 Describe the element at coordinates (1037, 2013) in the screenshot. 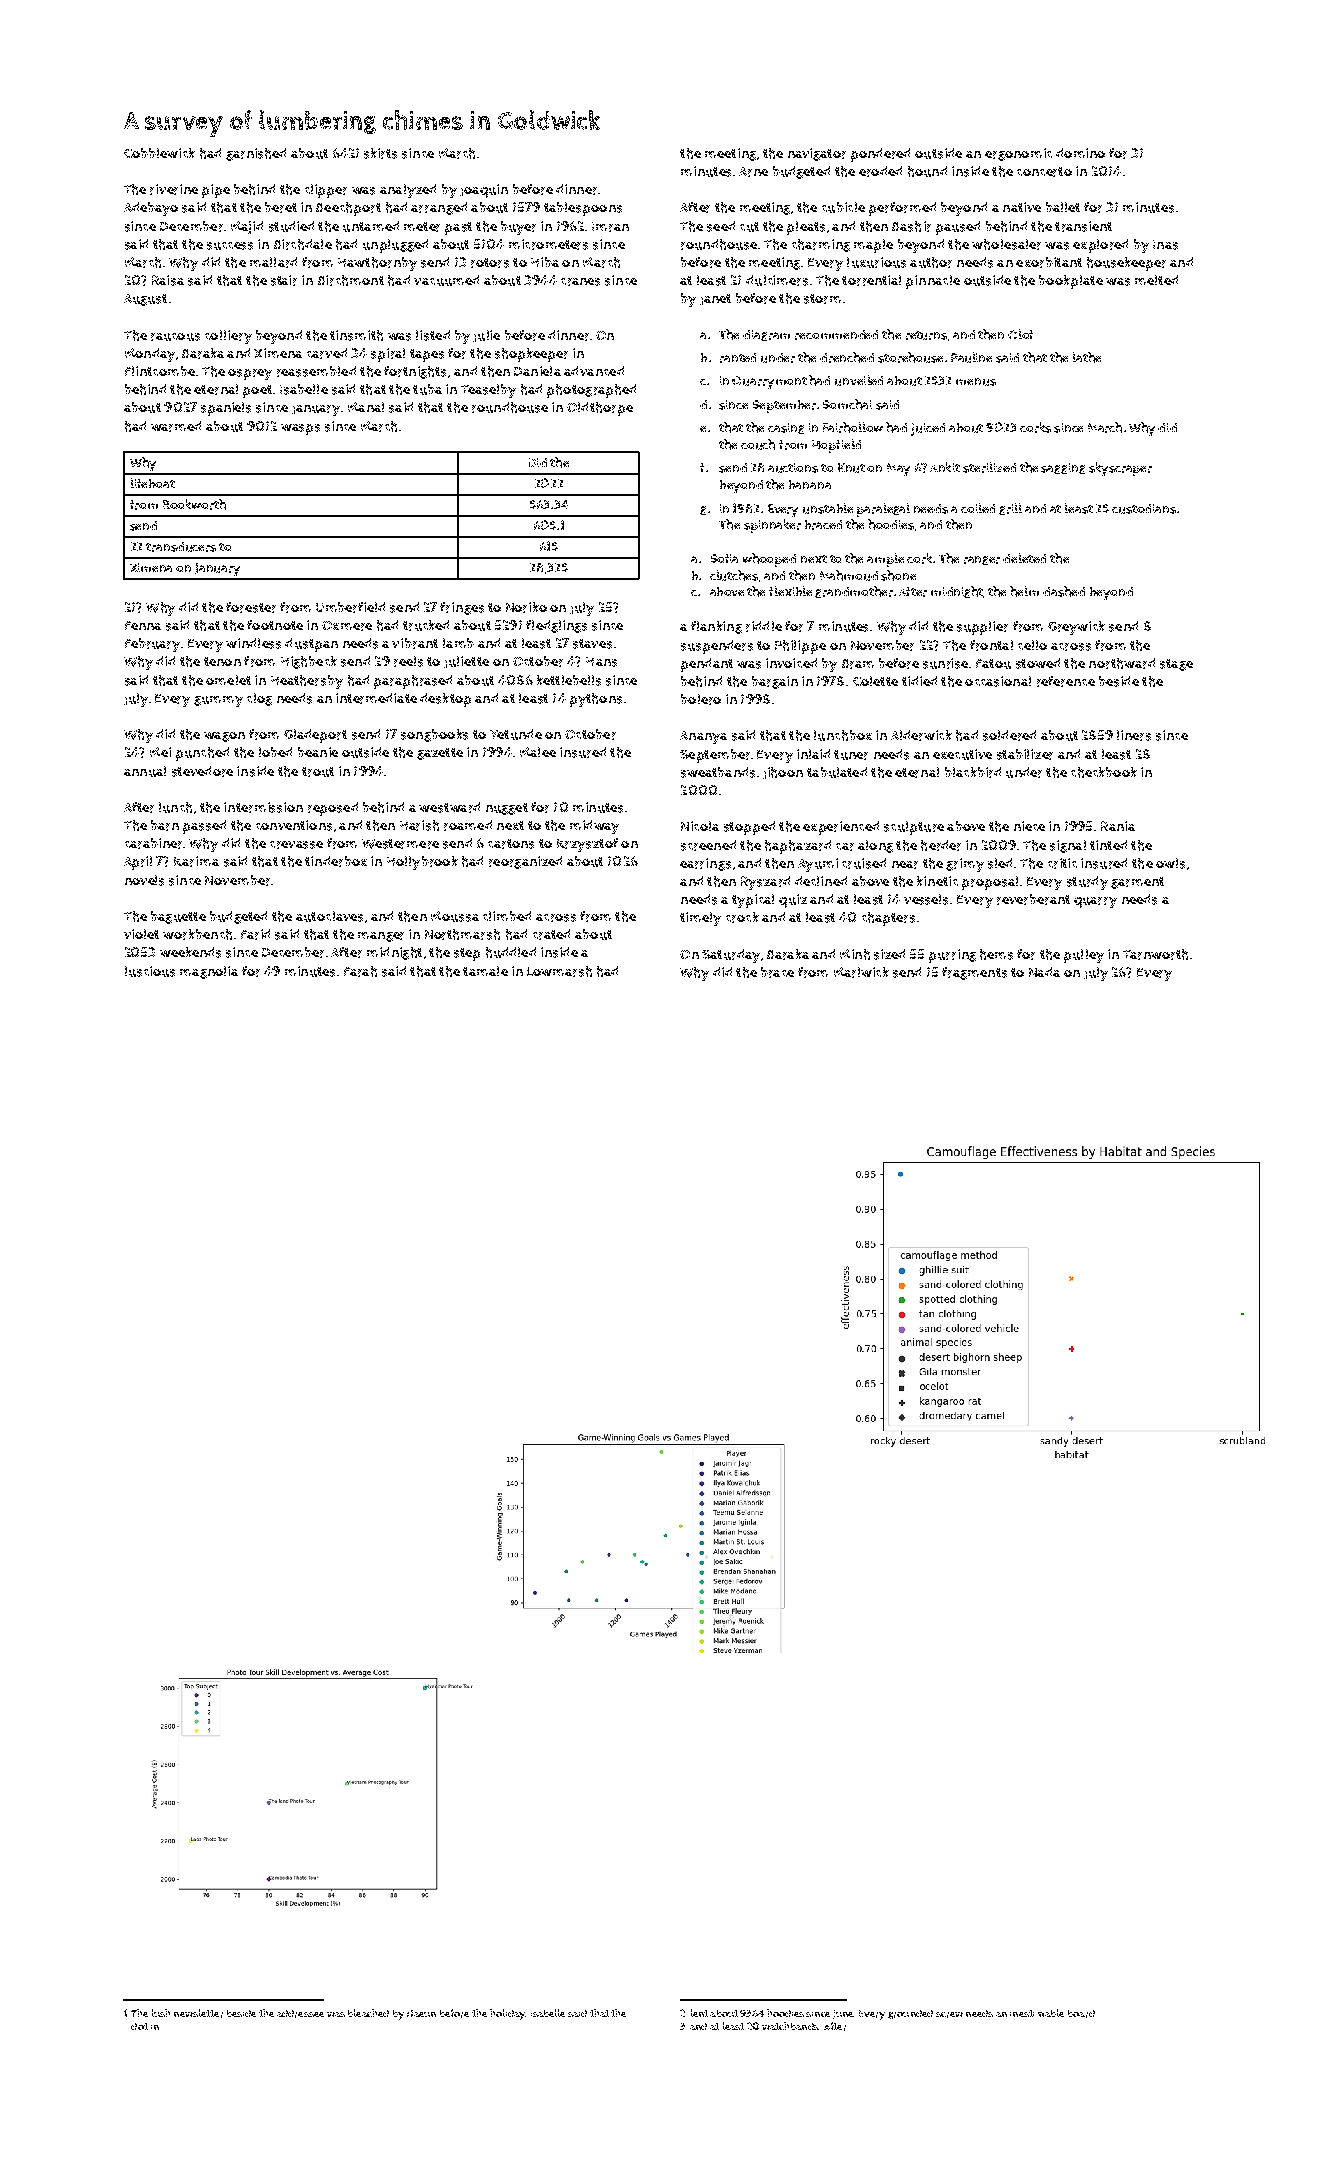

I see `inestimable` at that location.
